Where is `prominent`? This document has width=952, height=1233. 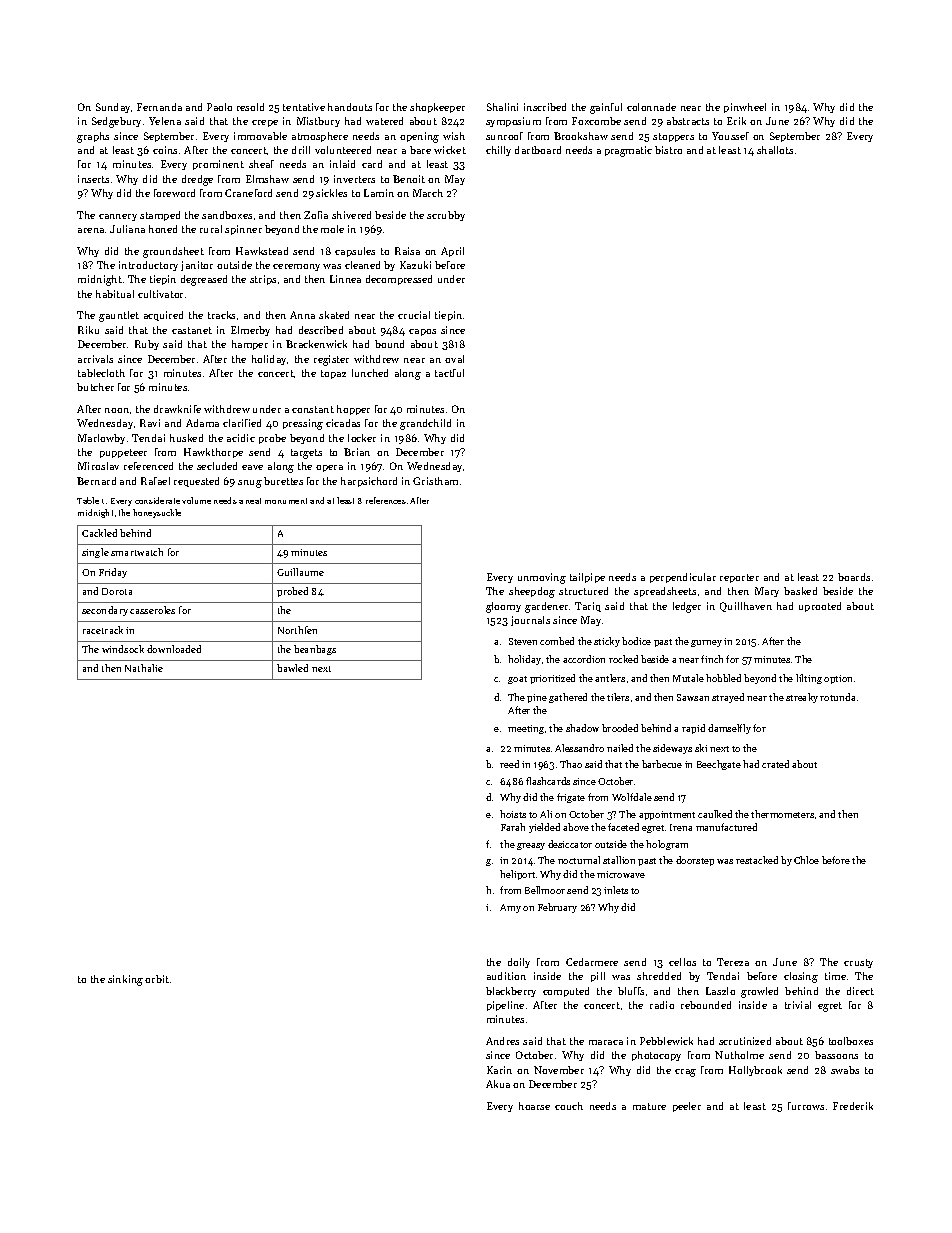
prominent is located at coordinates (218, 165).
